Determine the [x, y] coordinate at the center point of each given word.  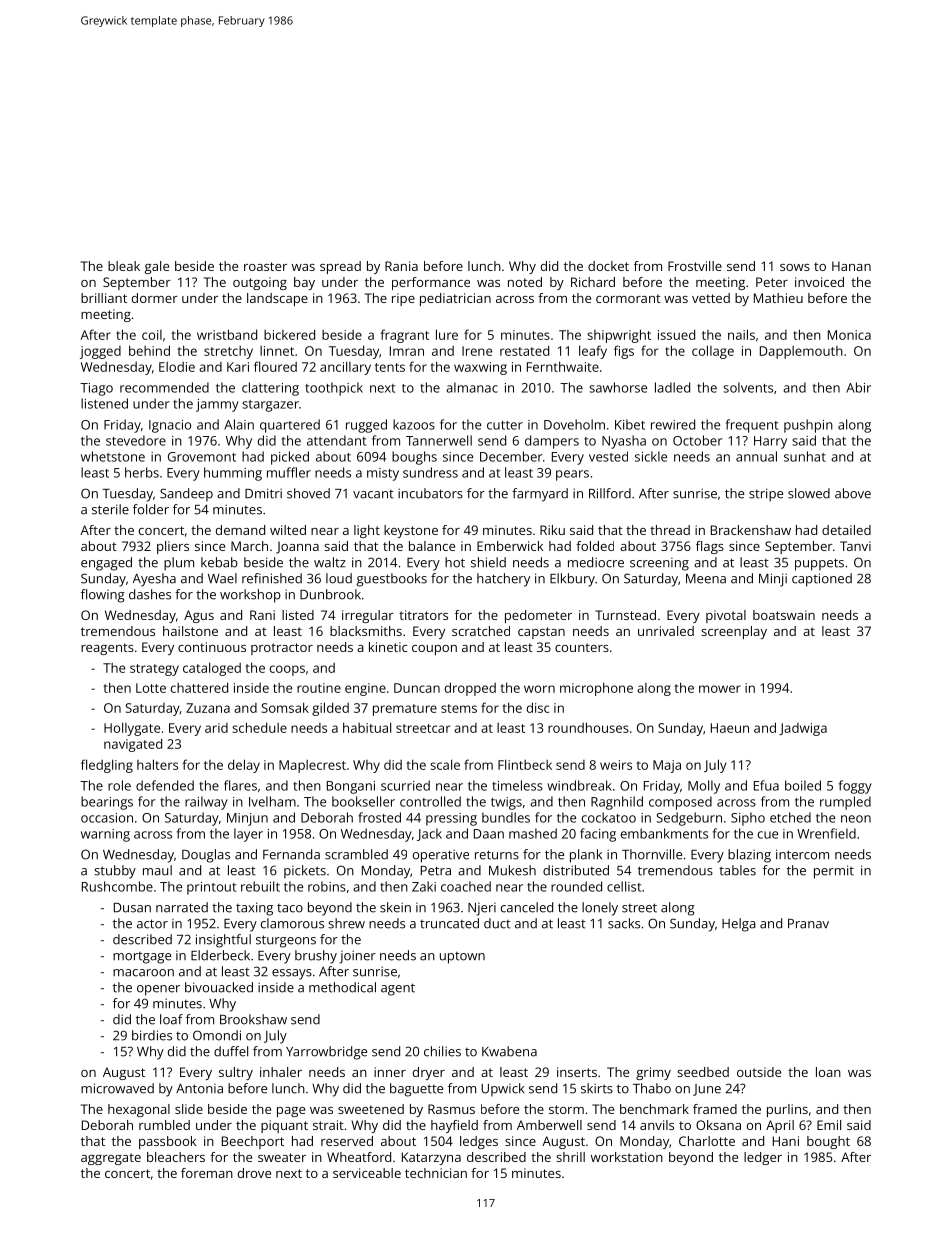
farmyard [540, 495]
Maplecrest [312, 766]
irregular [368, 616]
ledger [763, 1158]
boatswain [784, 615]
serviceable [367, 1173]
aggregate [111, 1159]
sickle [651, 456]
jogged [100, 352]
